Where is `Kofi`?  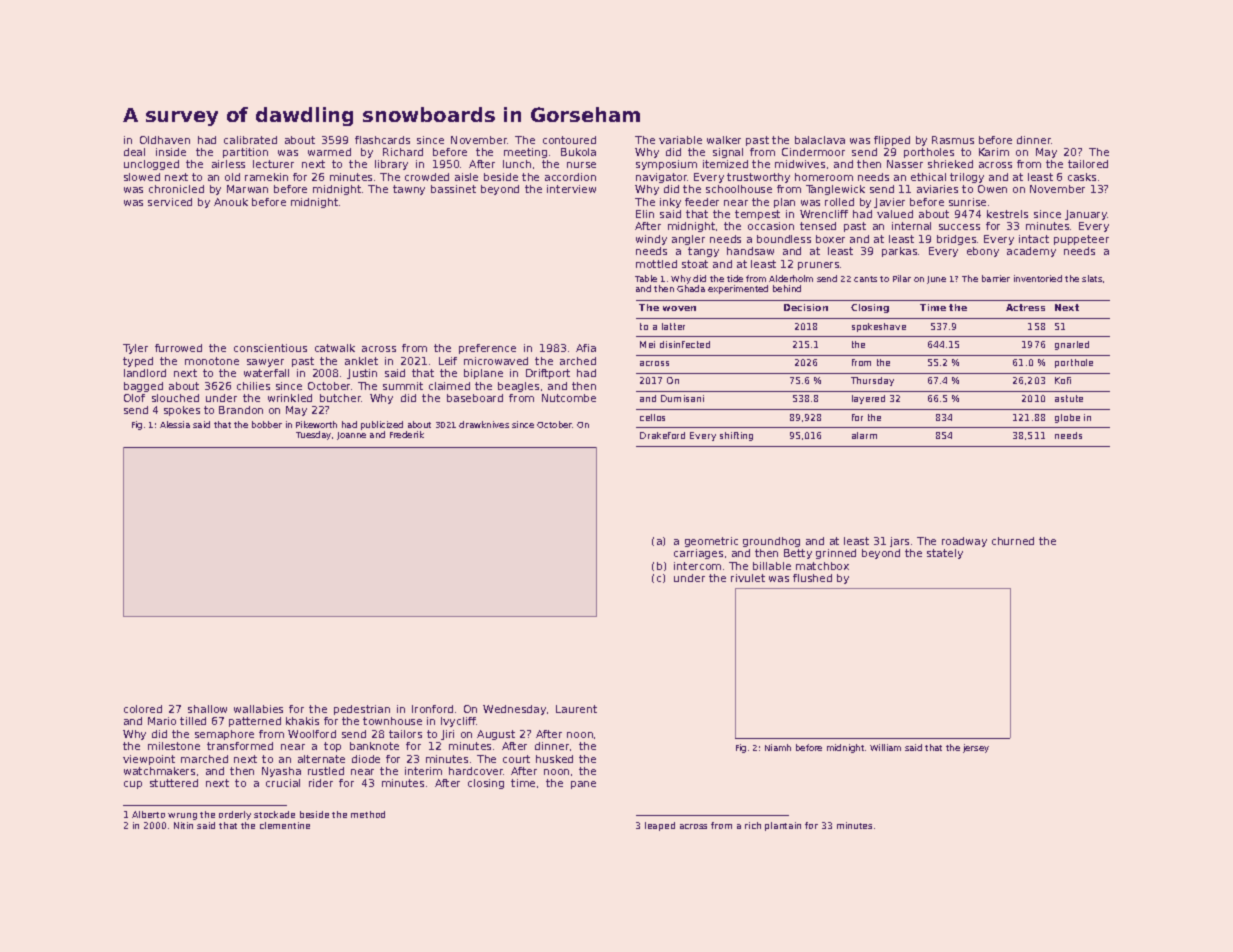
Kofi is located at coordinates (1063, 380).
